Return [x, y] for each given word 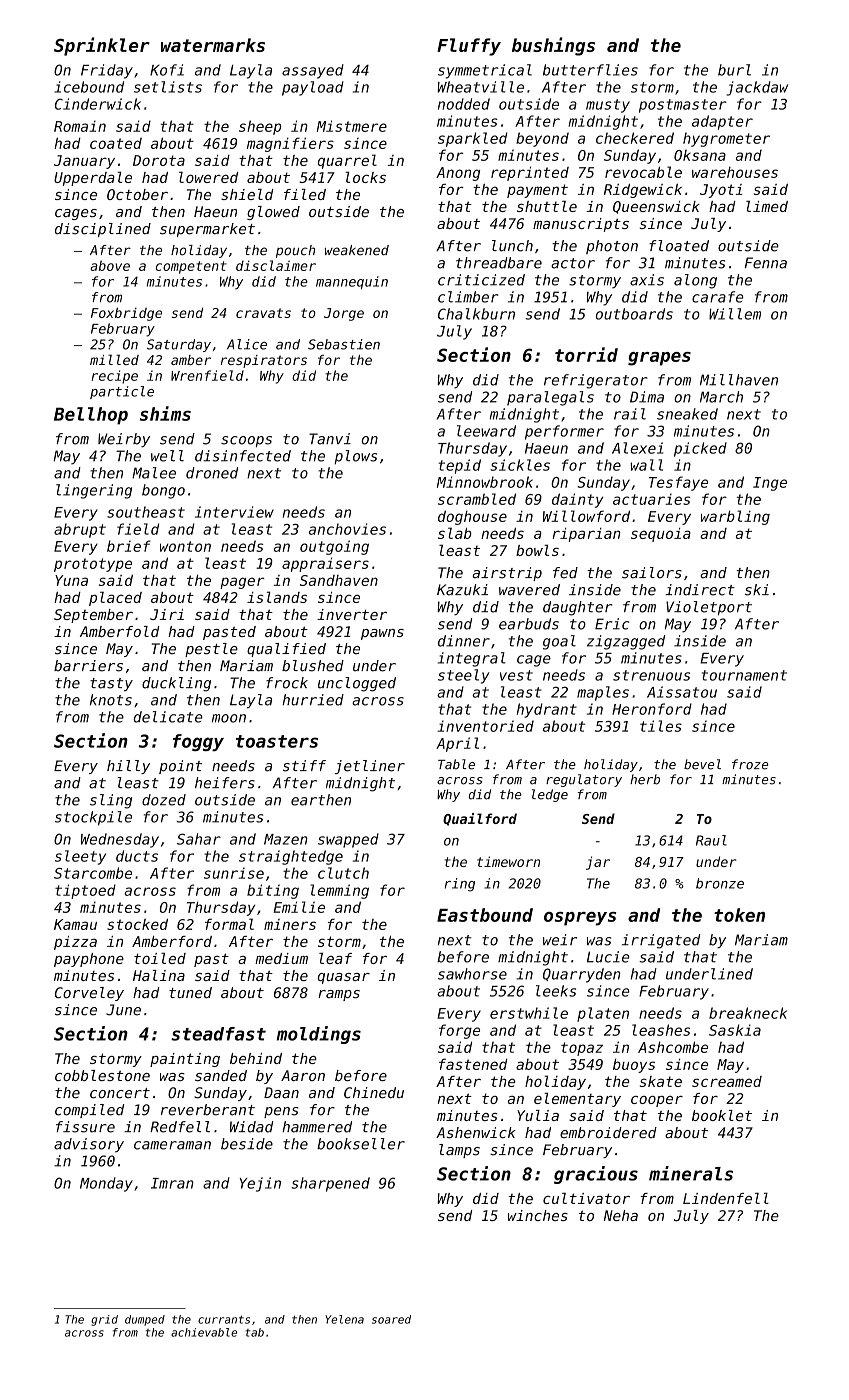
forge [459, 1031]
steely [464, 676]
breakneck [748, 1013]
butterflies [590, 70]
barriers [88, 666]
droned [212, 473]
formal [229, 924]
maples [603, 693]
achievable [204, 1332]
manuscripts [581, 225]
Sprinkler [102, 46]
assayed [313, 71]
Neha [621, 1215]
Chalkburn [476, 314]
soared [391, 1319]
